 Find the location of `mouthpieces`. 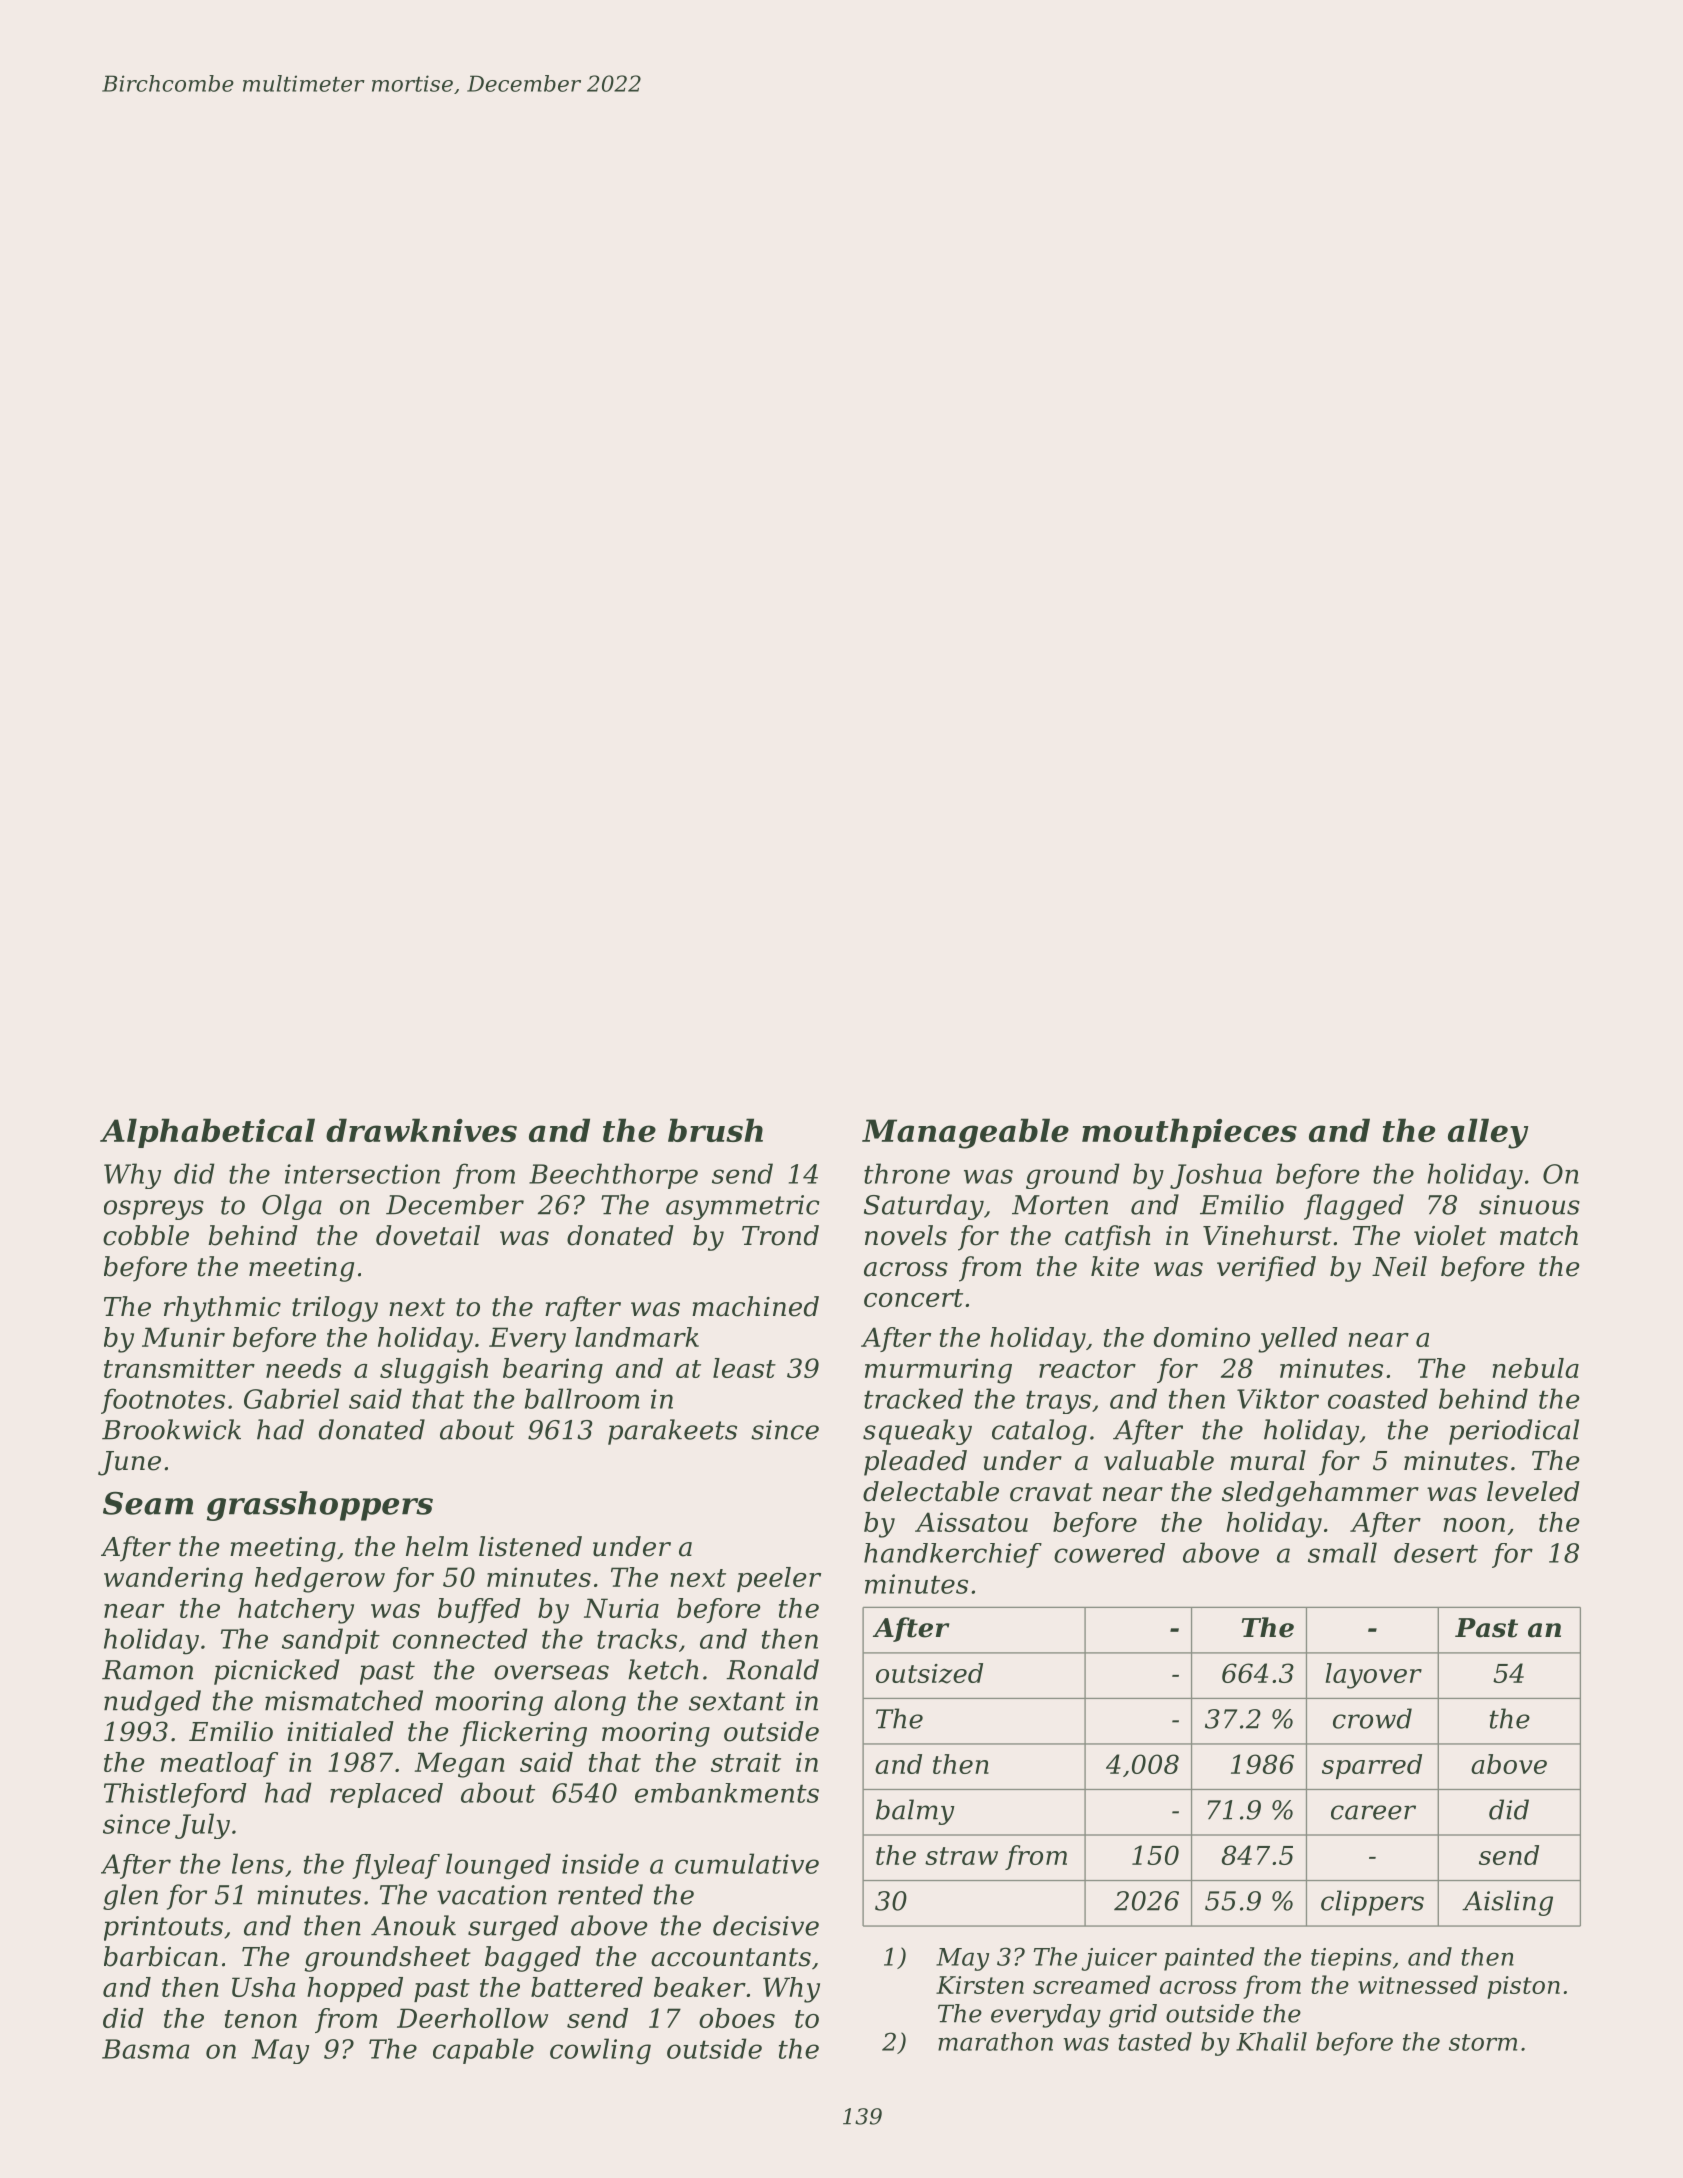

mouthpieces is located at coordinates (1189, 1133).
